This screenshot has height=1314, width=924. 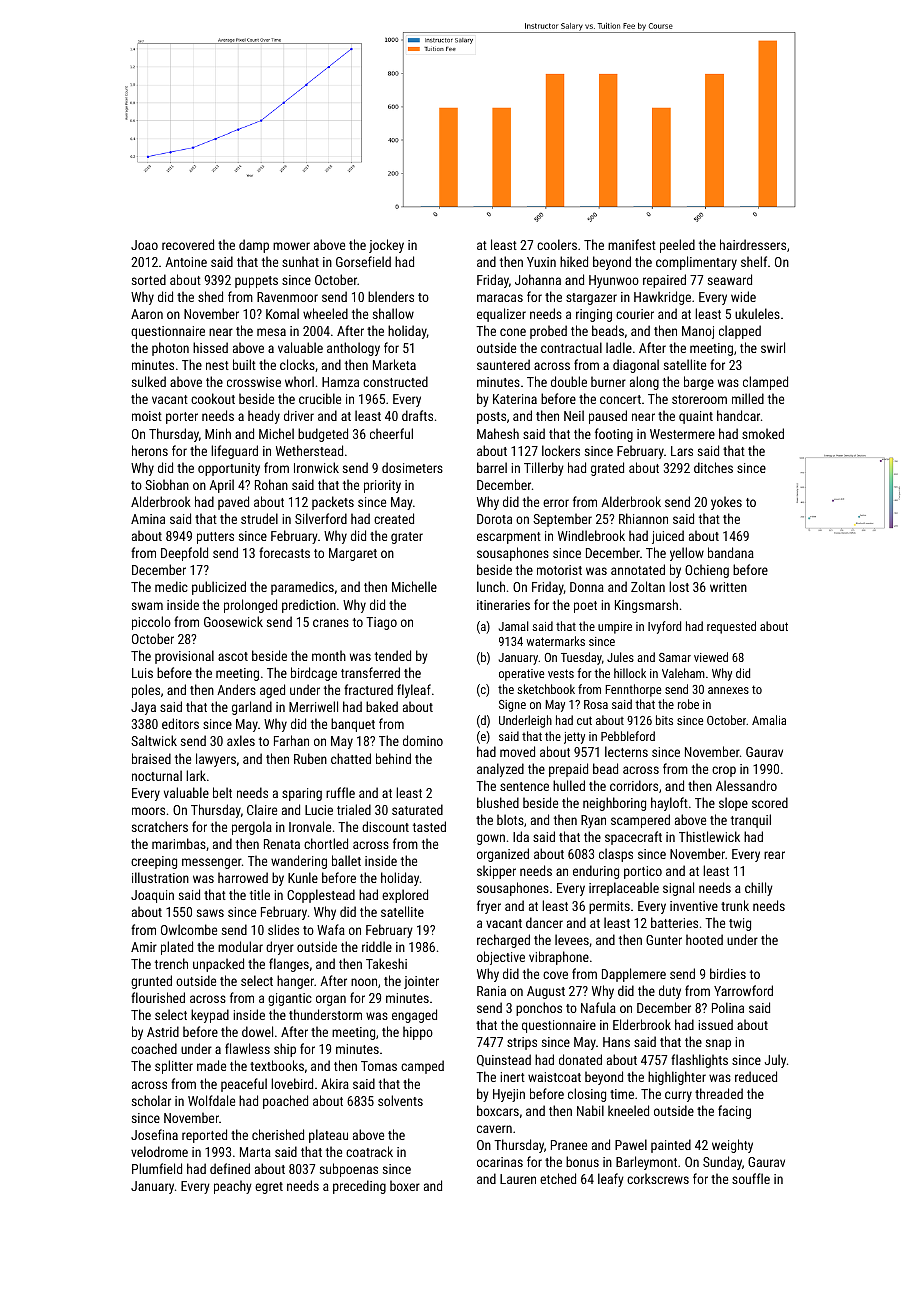 What do you see at coordinates (658, 1178) in the screenshot?
I see `corkscrews` at bounding box center [658, 1178].
